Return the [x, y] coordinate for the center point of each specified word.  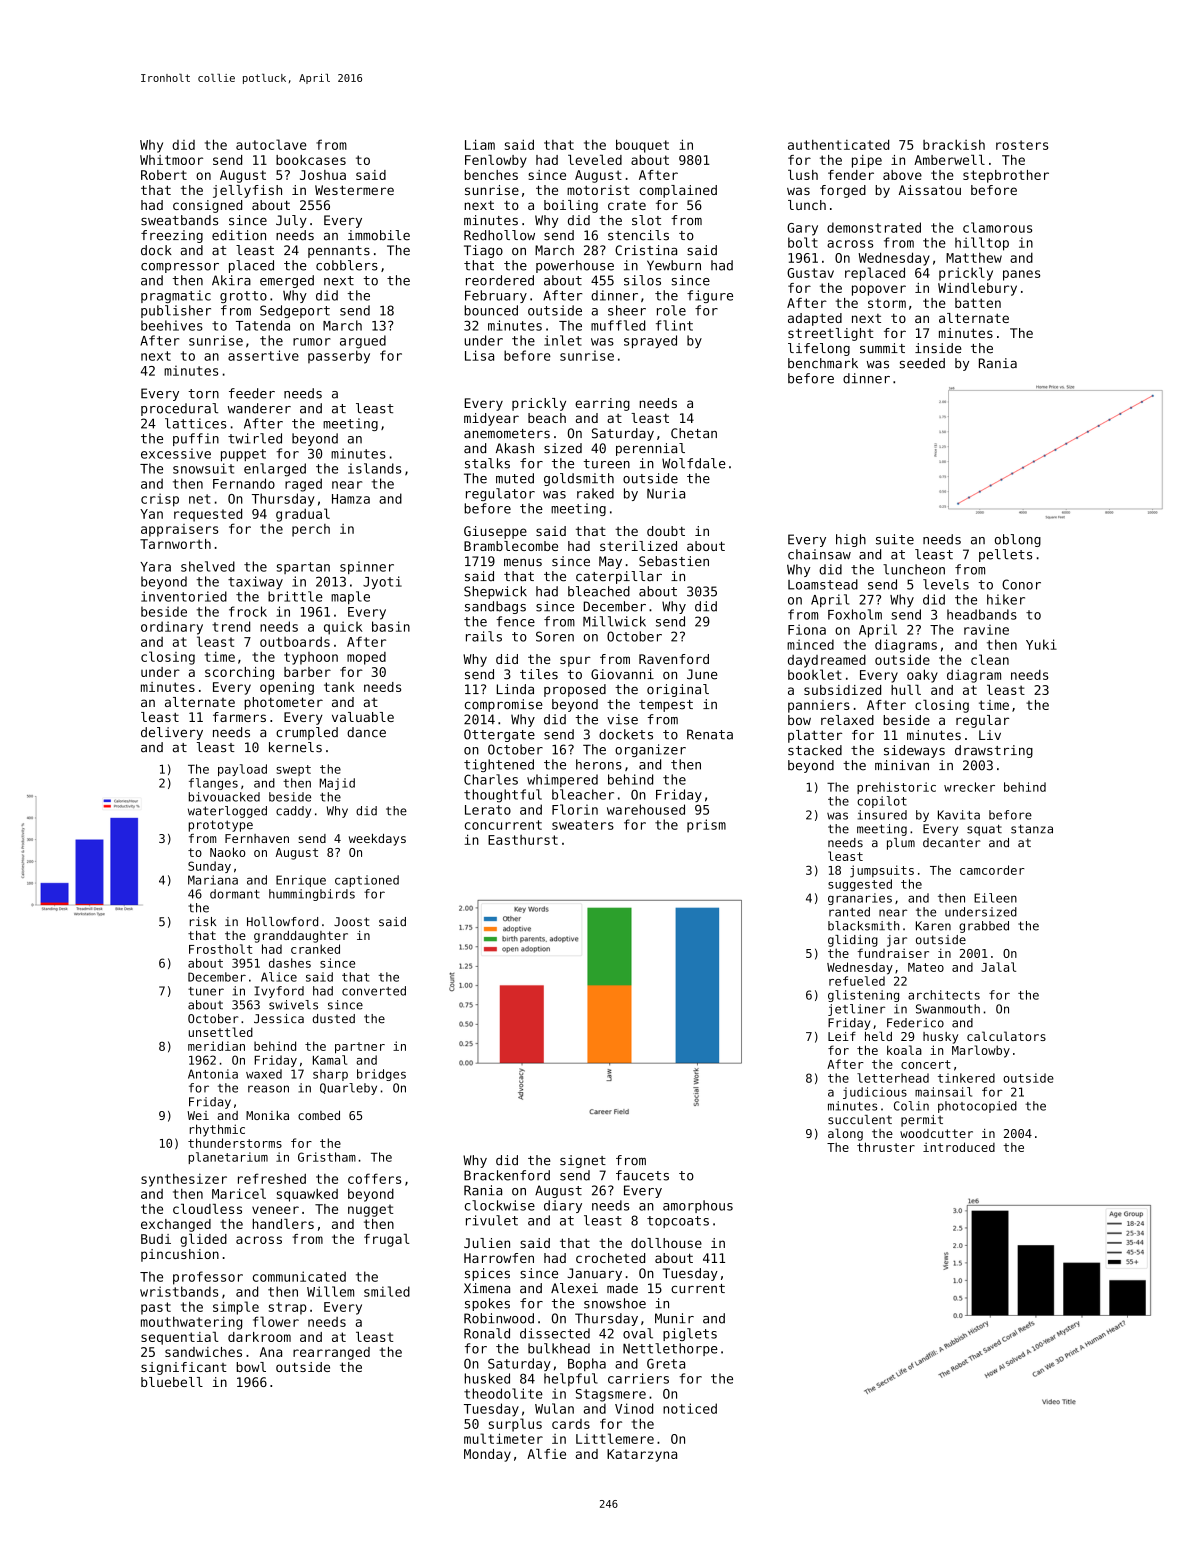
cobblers [347, 265]
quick [343, 628]
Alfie [546, 1454]
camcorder [992, 870]
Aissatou [930, 190]
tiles [539, 674]
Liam [480, 144]
